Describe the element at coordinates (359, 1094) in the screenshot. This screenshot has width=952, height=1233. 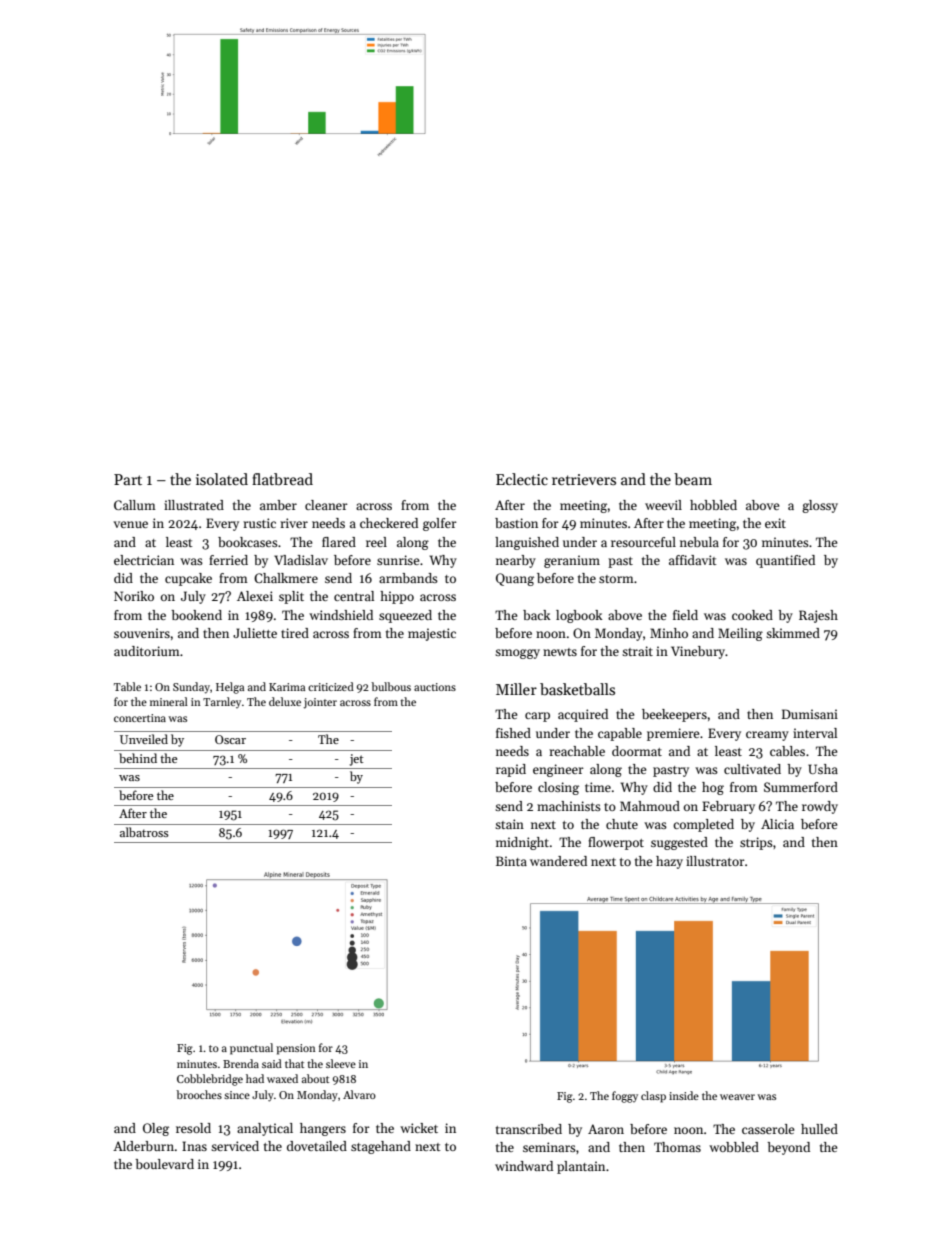
I see `Alvaro` at that location.
